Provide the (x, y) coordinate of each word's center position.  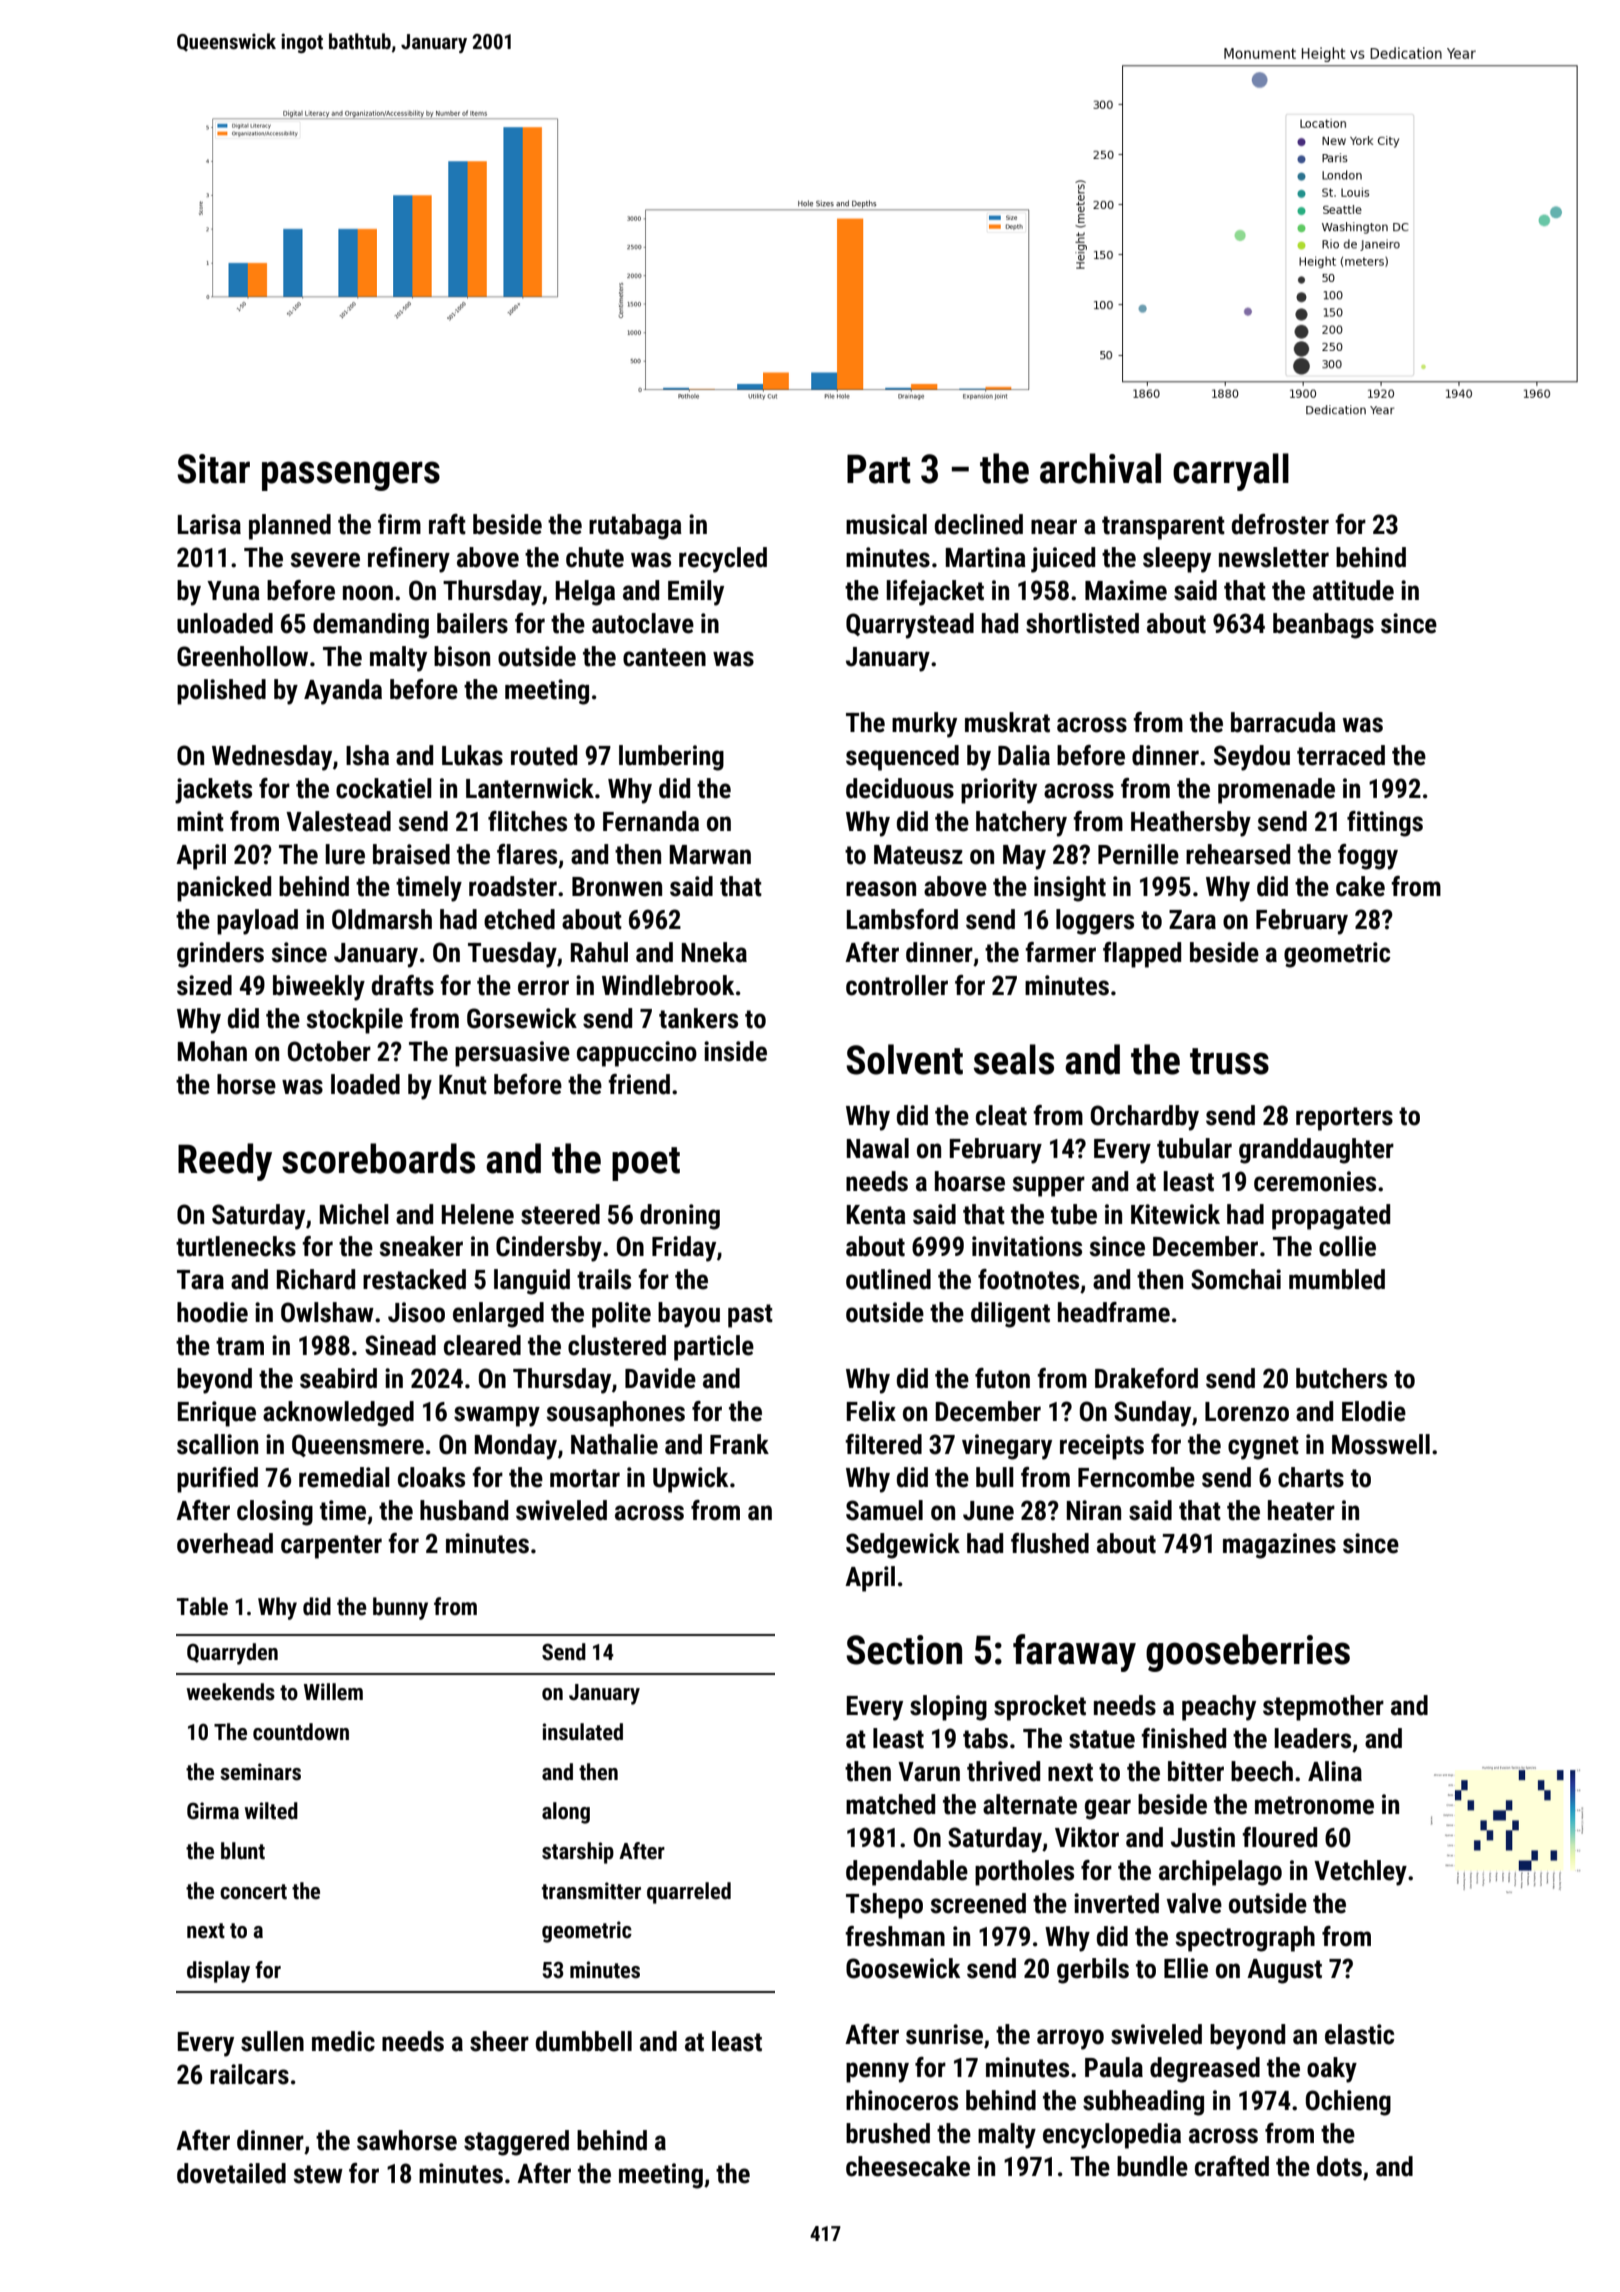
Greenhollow (242, 656)
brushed (888, 2133)
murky (924, 725)
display (218, 1972)
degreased (1205, 2070)
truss (1229, 1061)
